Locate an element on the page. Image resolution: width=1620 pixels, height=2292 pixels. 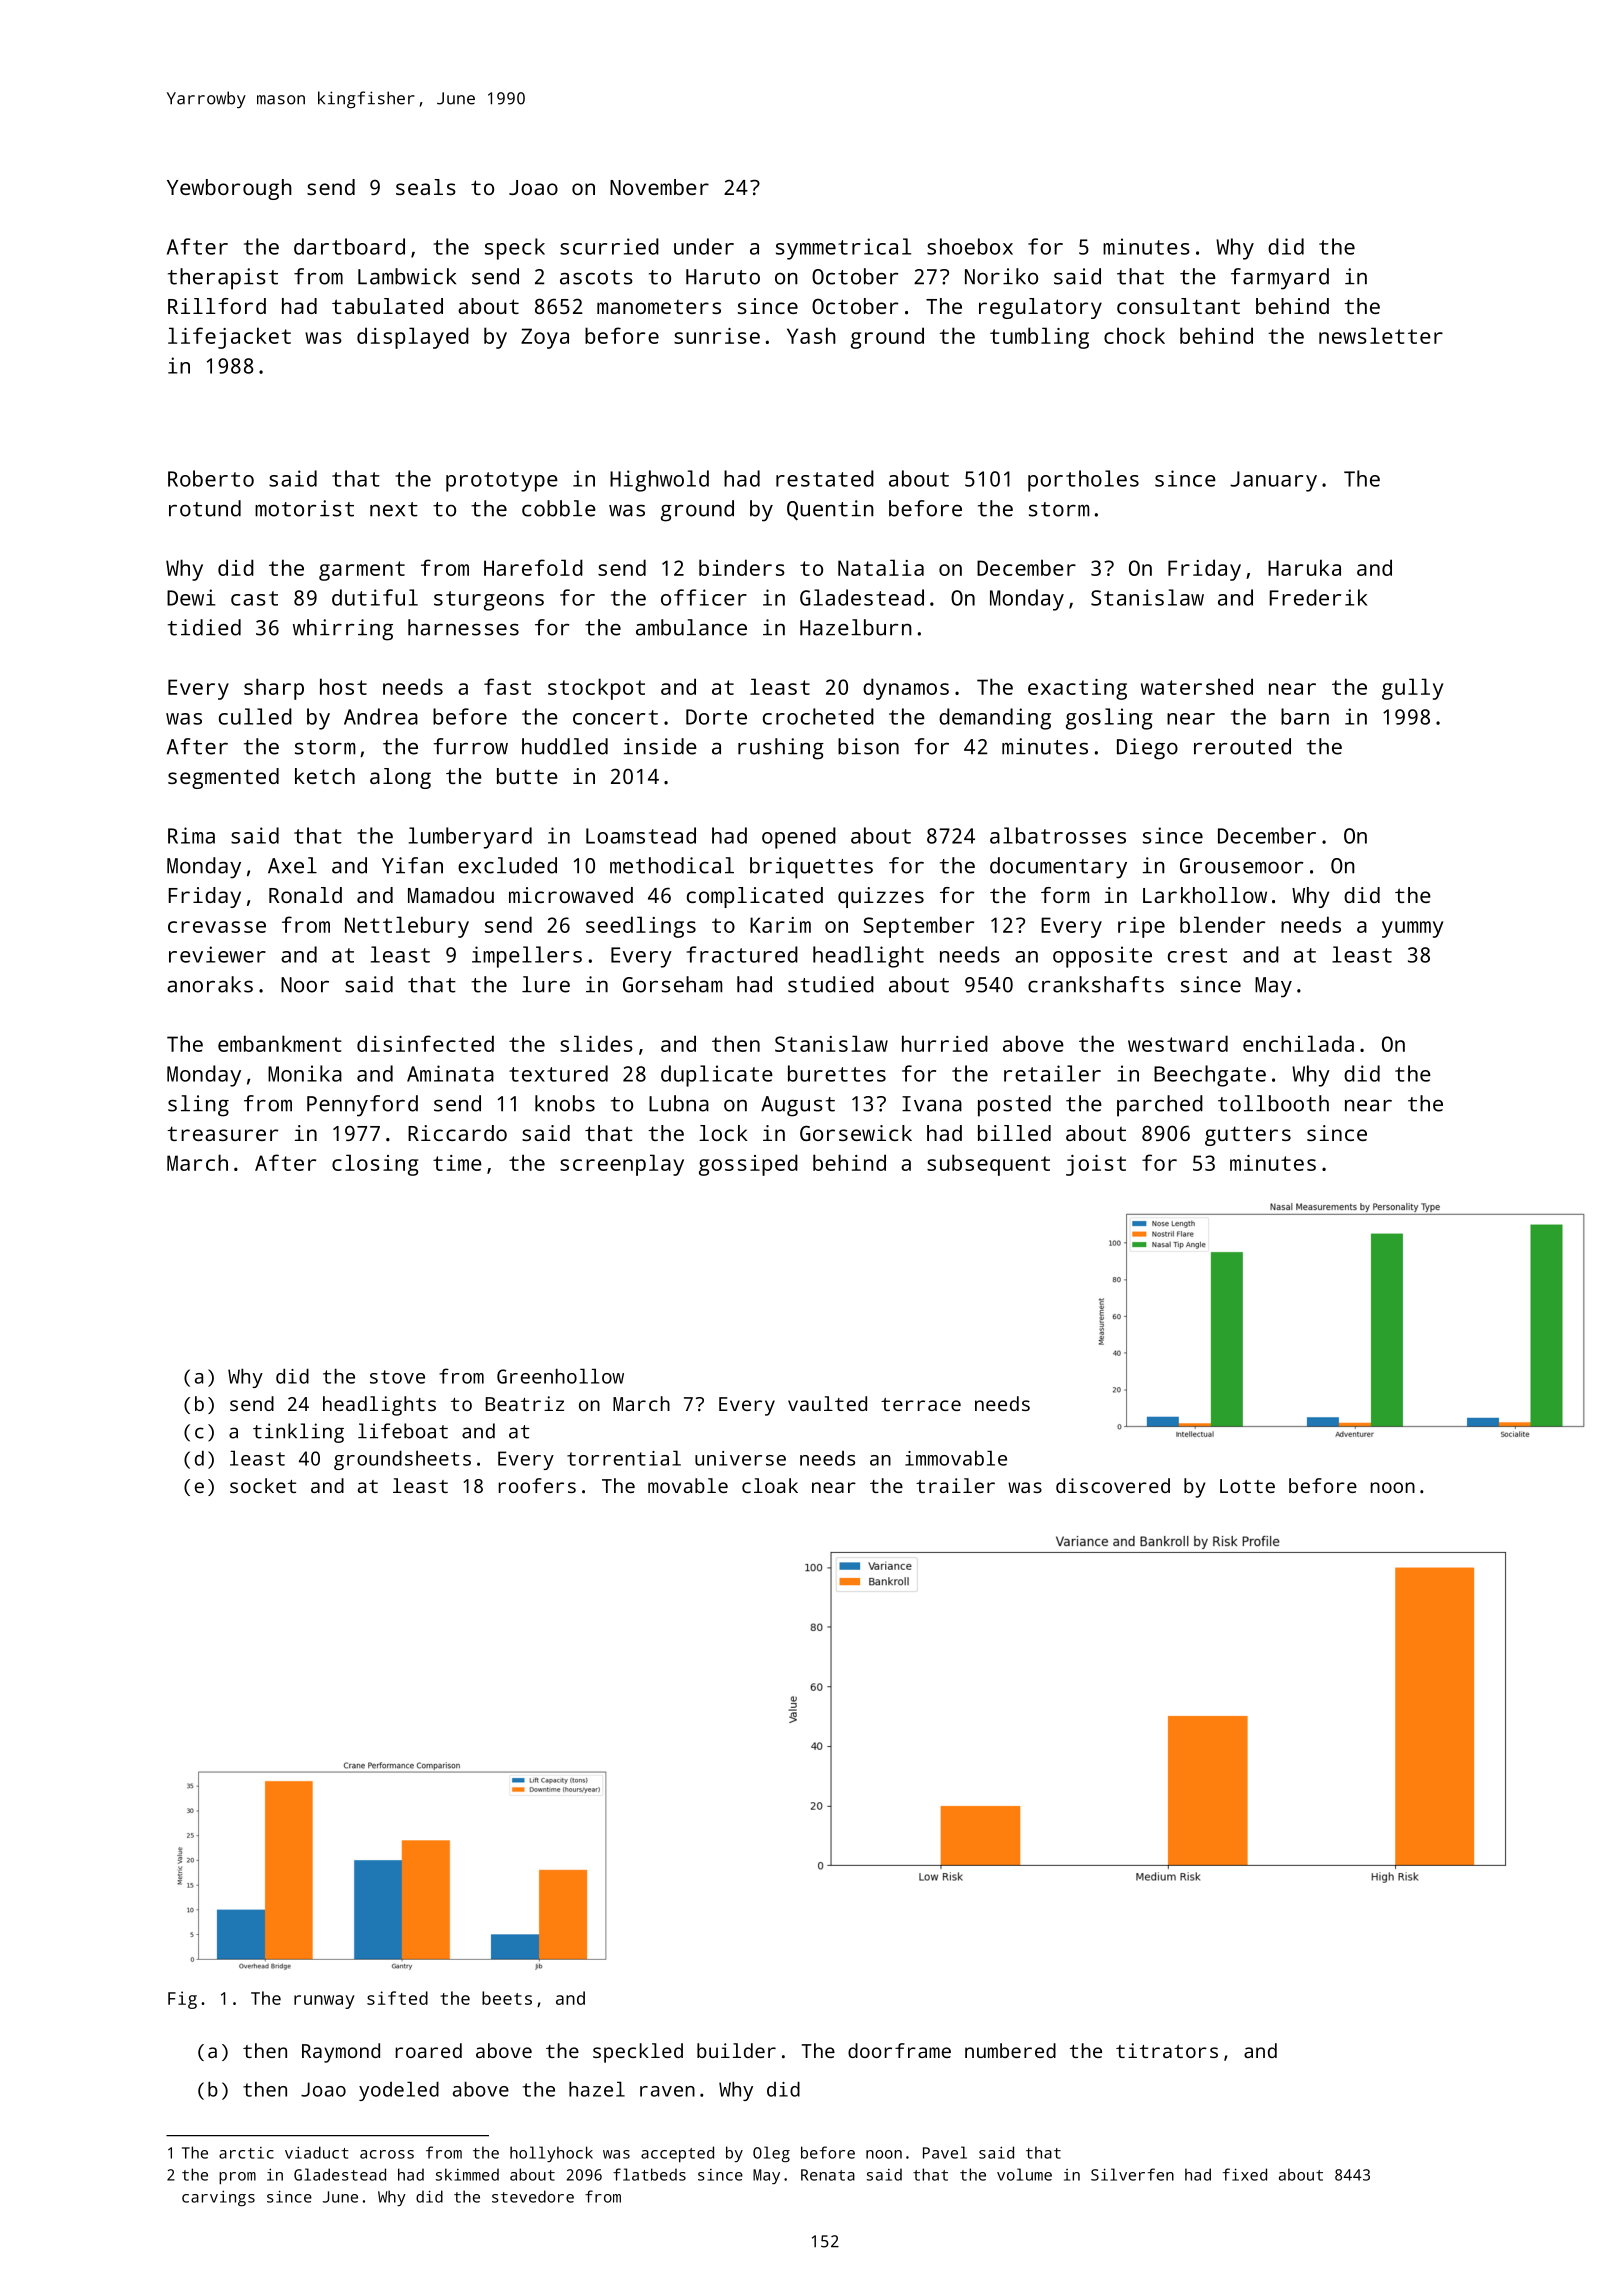
numbered is located at coordinates (1010, 2050).
